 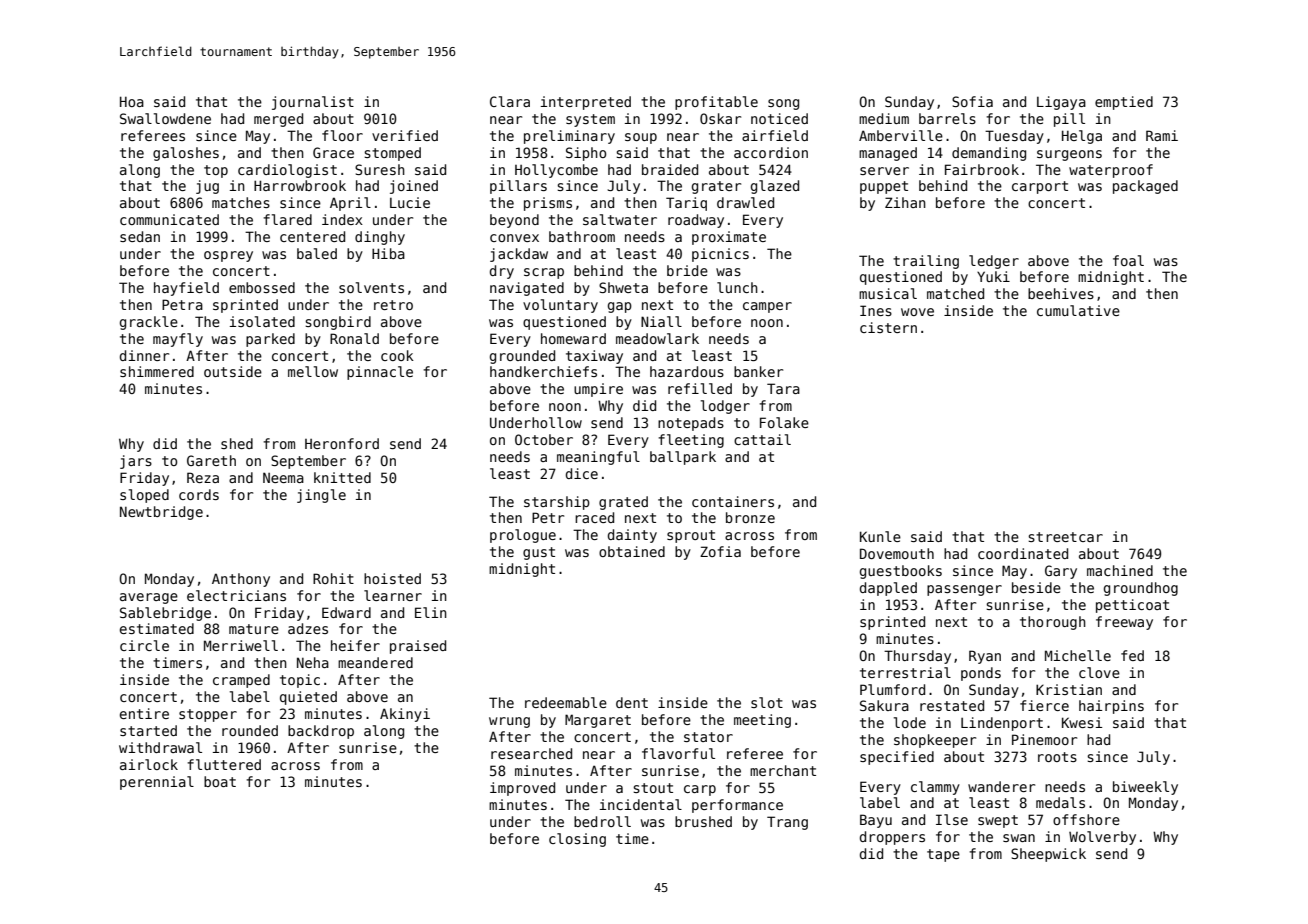 I want to click on noticed, so click(x=779, y=118).
